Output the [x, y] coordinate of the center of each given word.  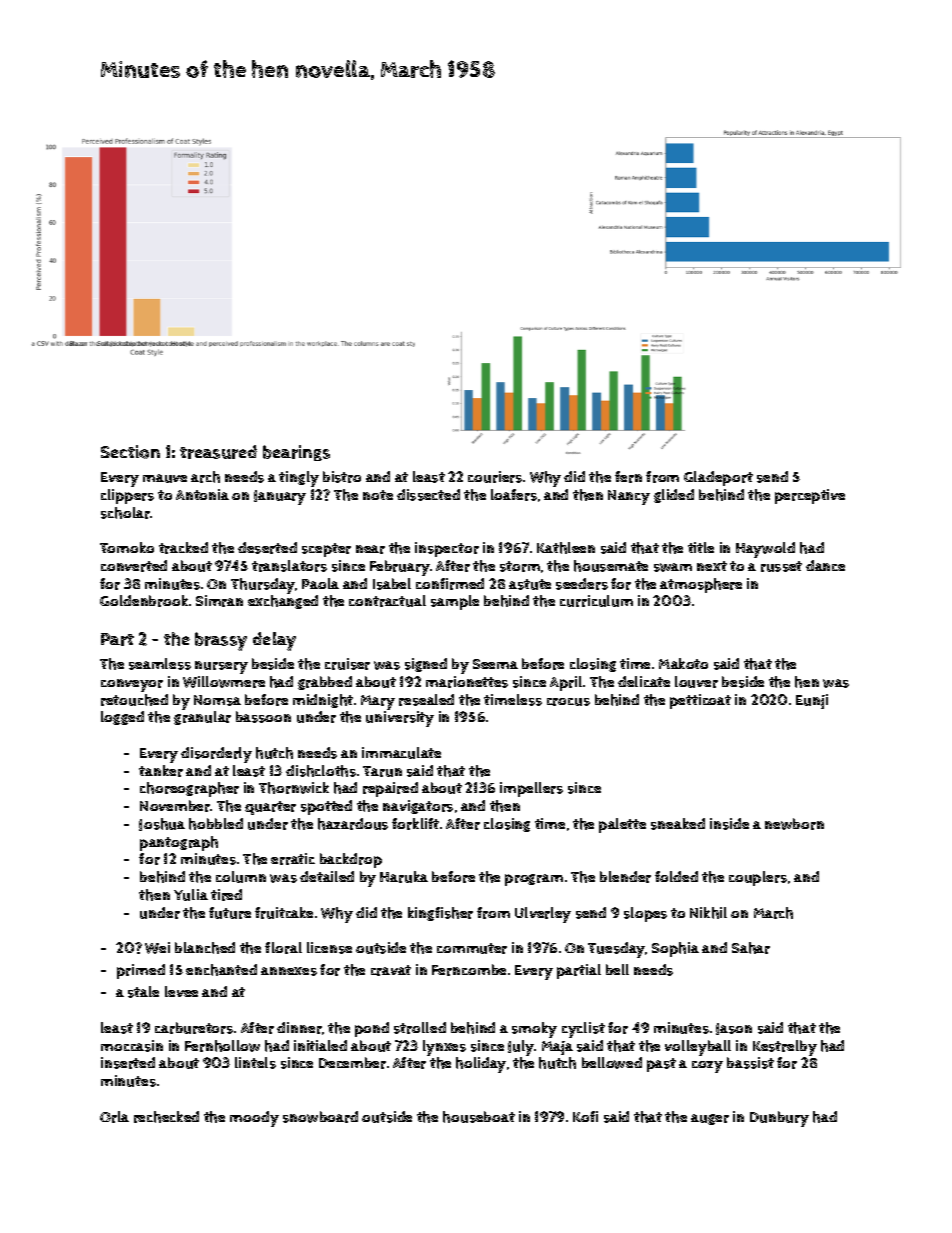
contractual [387, 601]
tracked [183, 548]
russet [781, 566]
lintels [255, 1063]
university [400, 719]
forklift [415, 824]
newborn [794, 824]
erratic [293, 859]
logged [122, 718]
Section [130, 452]
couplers [758, 878]
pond [372, 1029]
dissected [428, 495]
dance [825, 565]
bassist [750, 1063]
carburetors [194, 1028]
